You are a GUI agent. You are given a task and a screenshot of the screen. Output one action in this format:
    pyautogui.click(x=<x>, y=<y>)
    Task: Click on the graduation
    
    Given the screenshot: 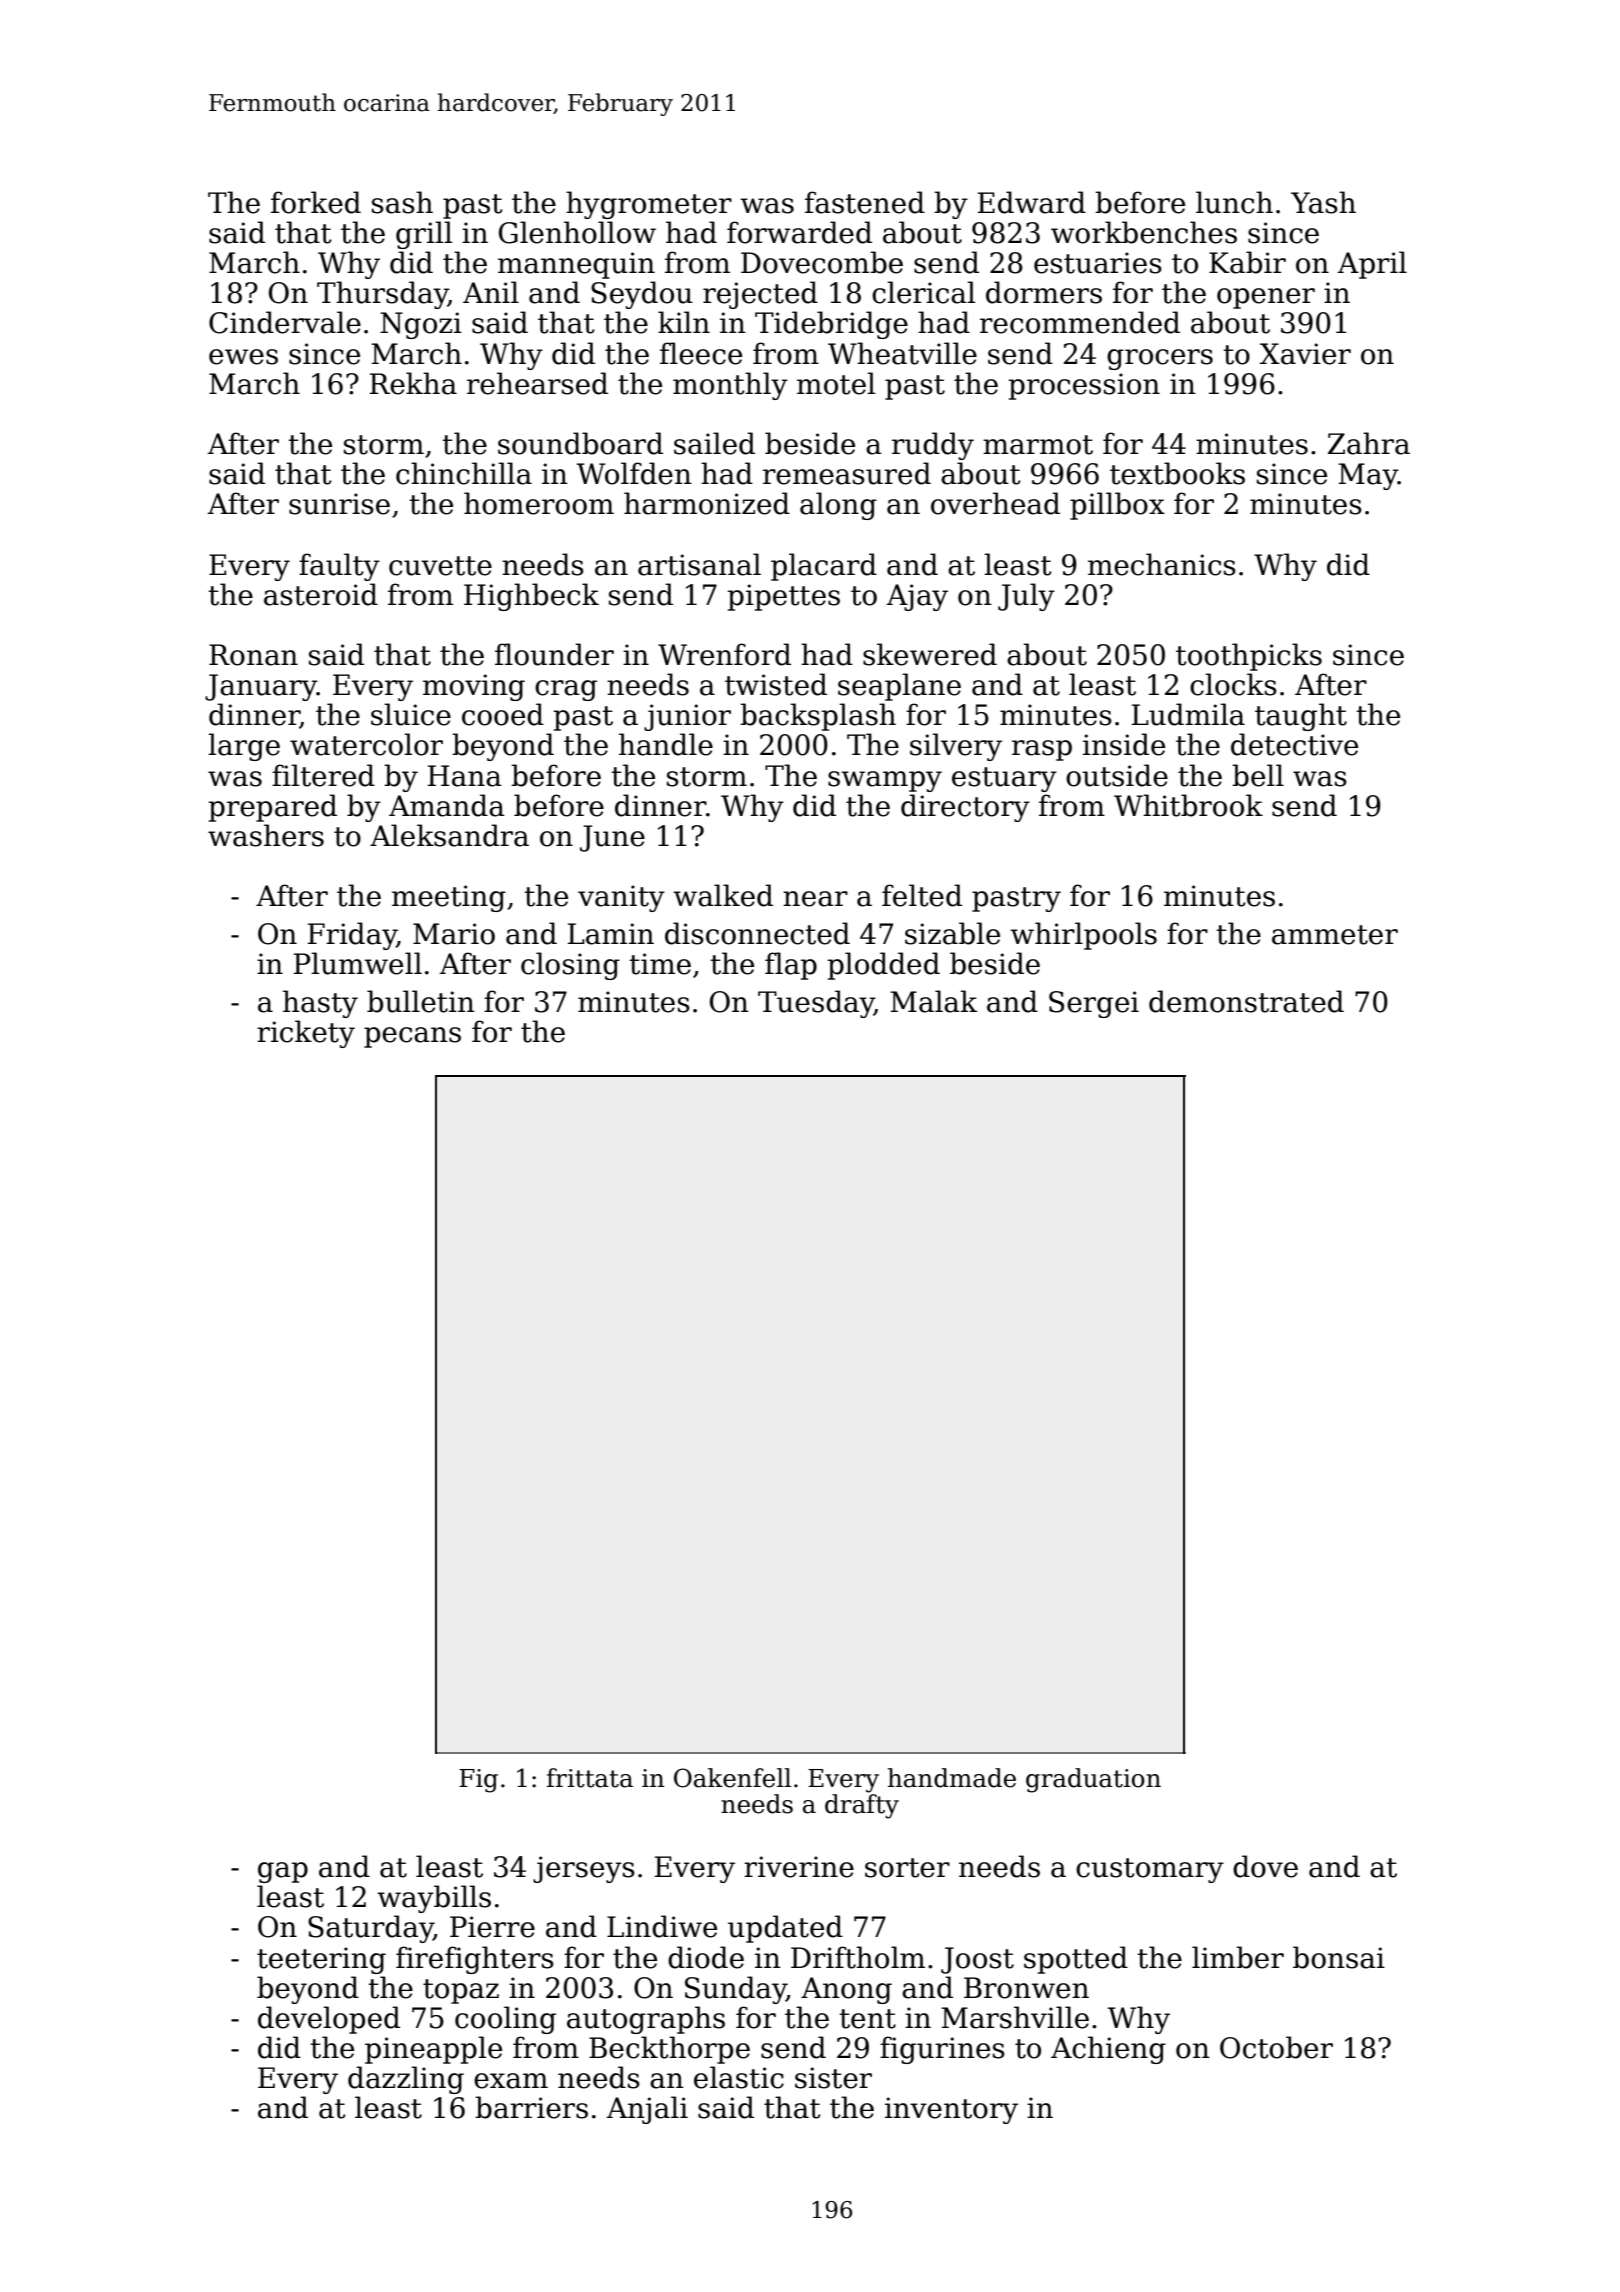 What is the action you would take?
    pyautogui.click(x=1093, y=1780)
